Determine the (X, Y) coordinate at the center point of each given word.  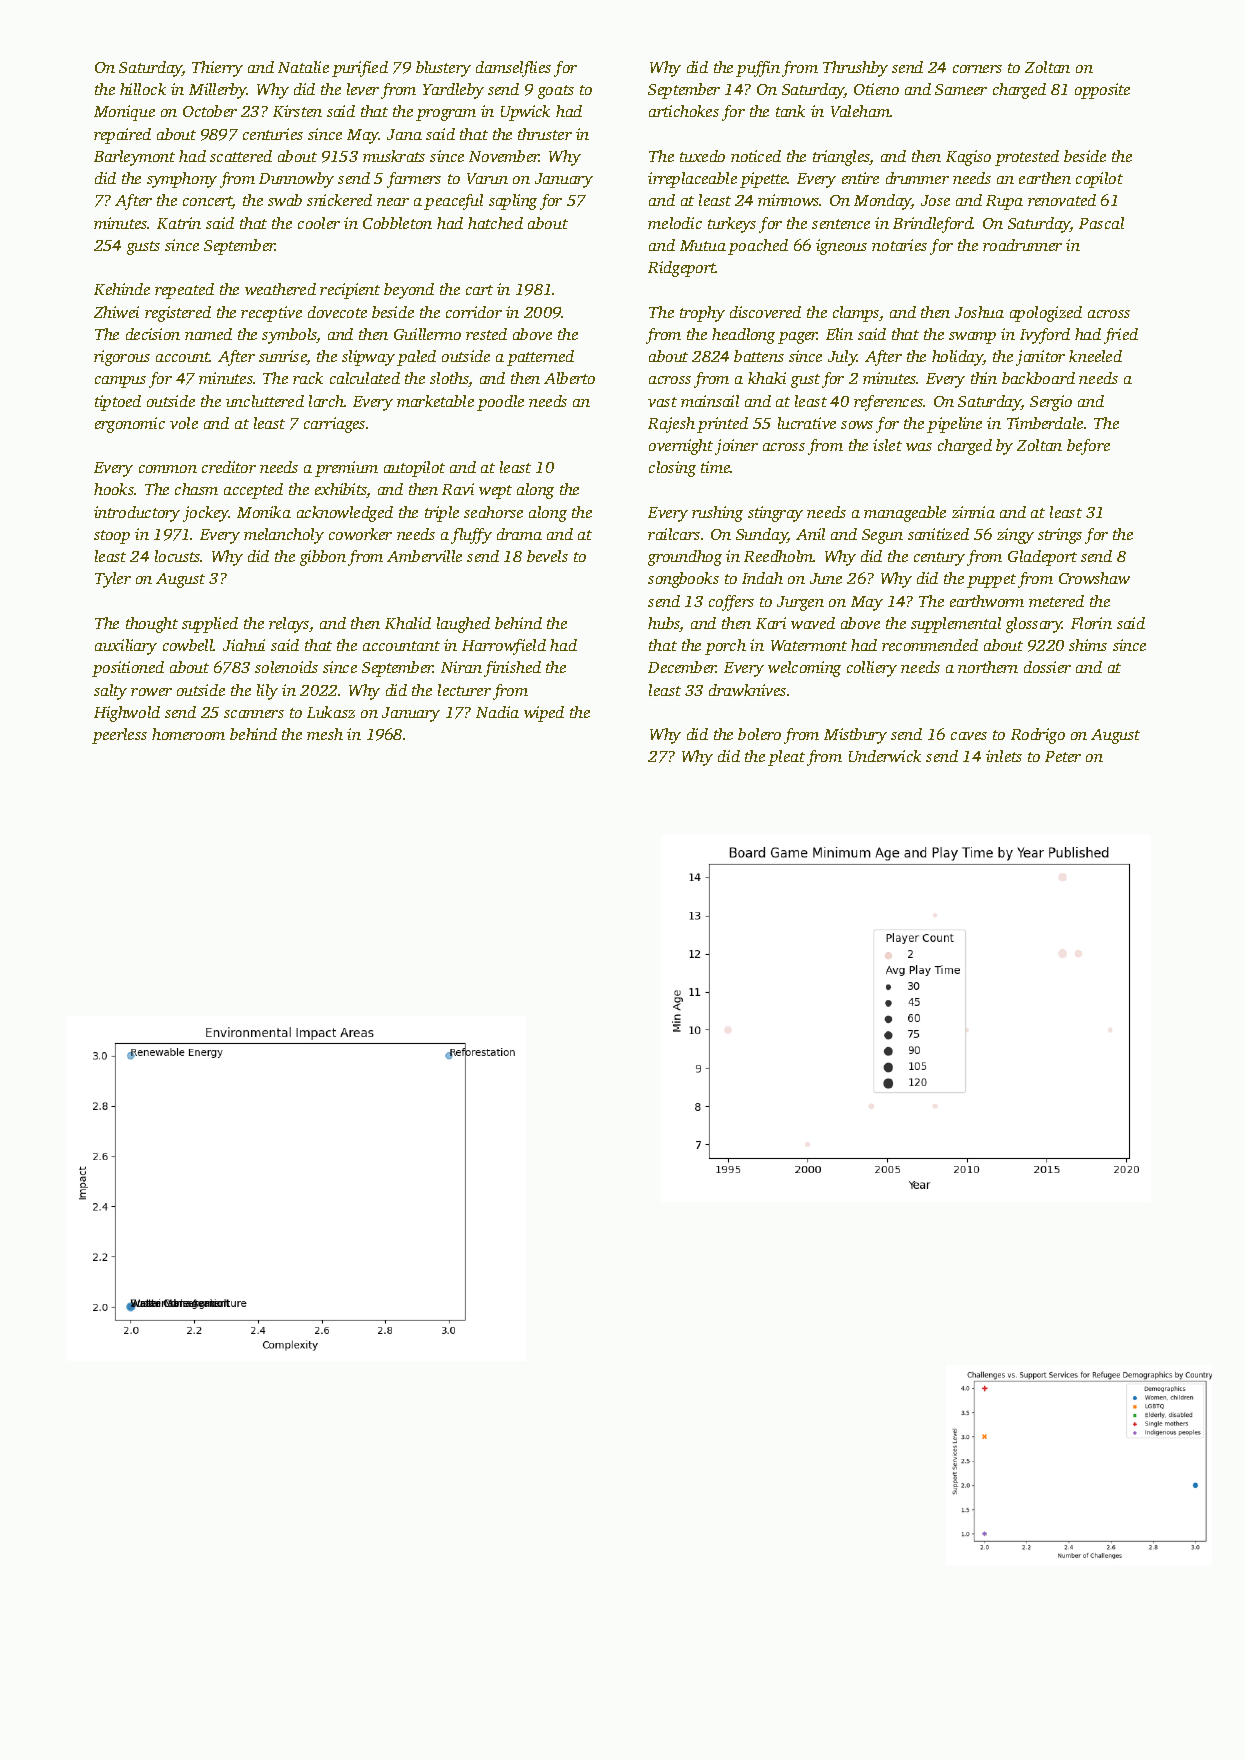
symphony (182, 180)
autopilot (414, 469)
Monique (124, 113)
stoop (112, 537)
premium (346, 469)
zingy (1015, 536)
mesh (325, 734)
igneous (841, 247)
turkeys (732, 225)
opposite (1102, 91)
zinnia (973, 512)
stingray (775, 514)
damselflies (513, 69)
